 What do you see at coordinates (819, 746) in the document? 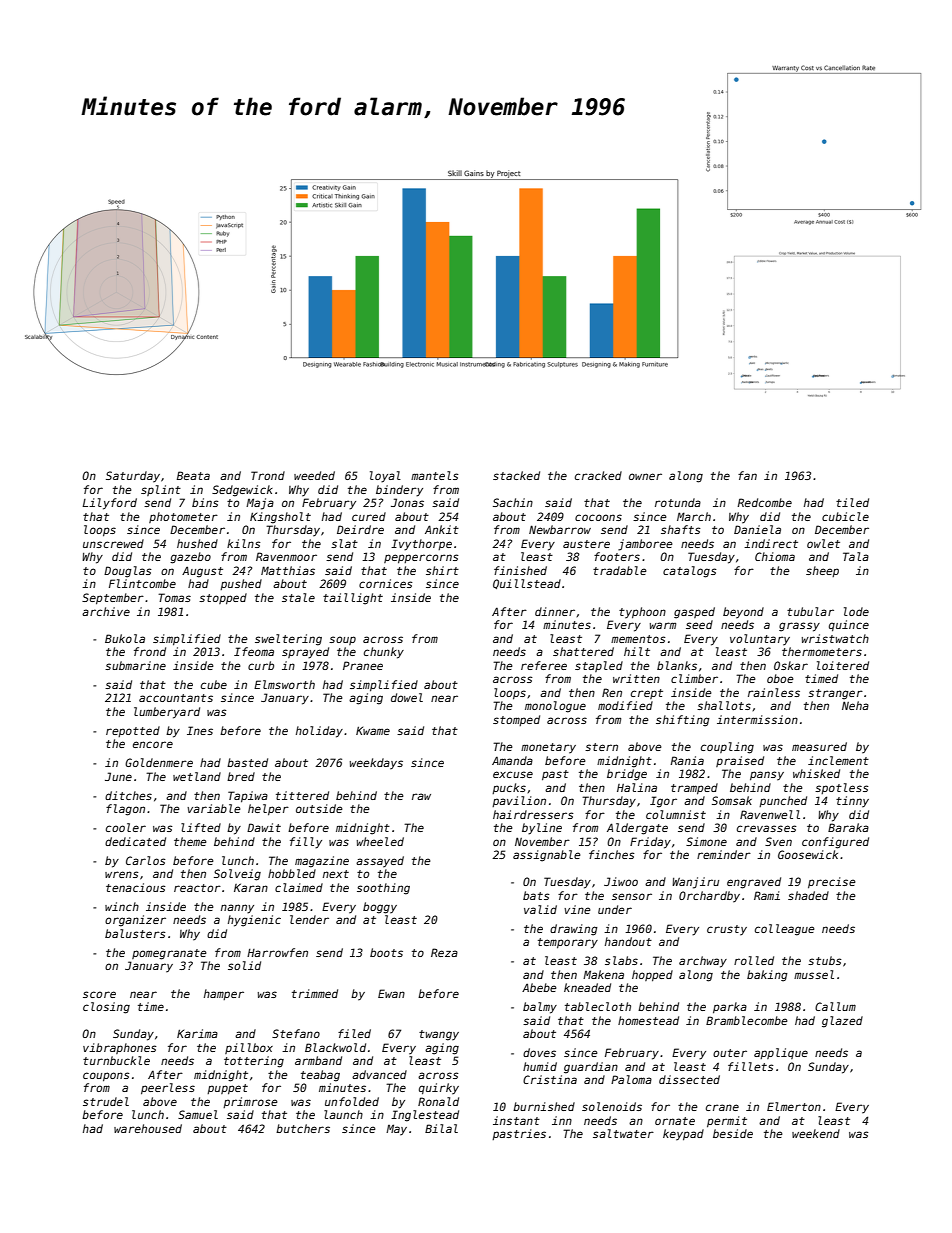
I see `measured` at bounding box center [819, 746].
